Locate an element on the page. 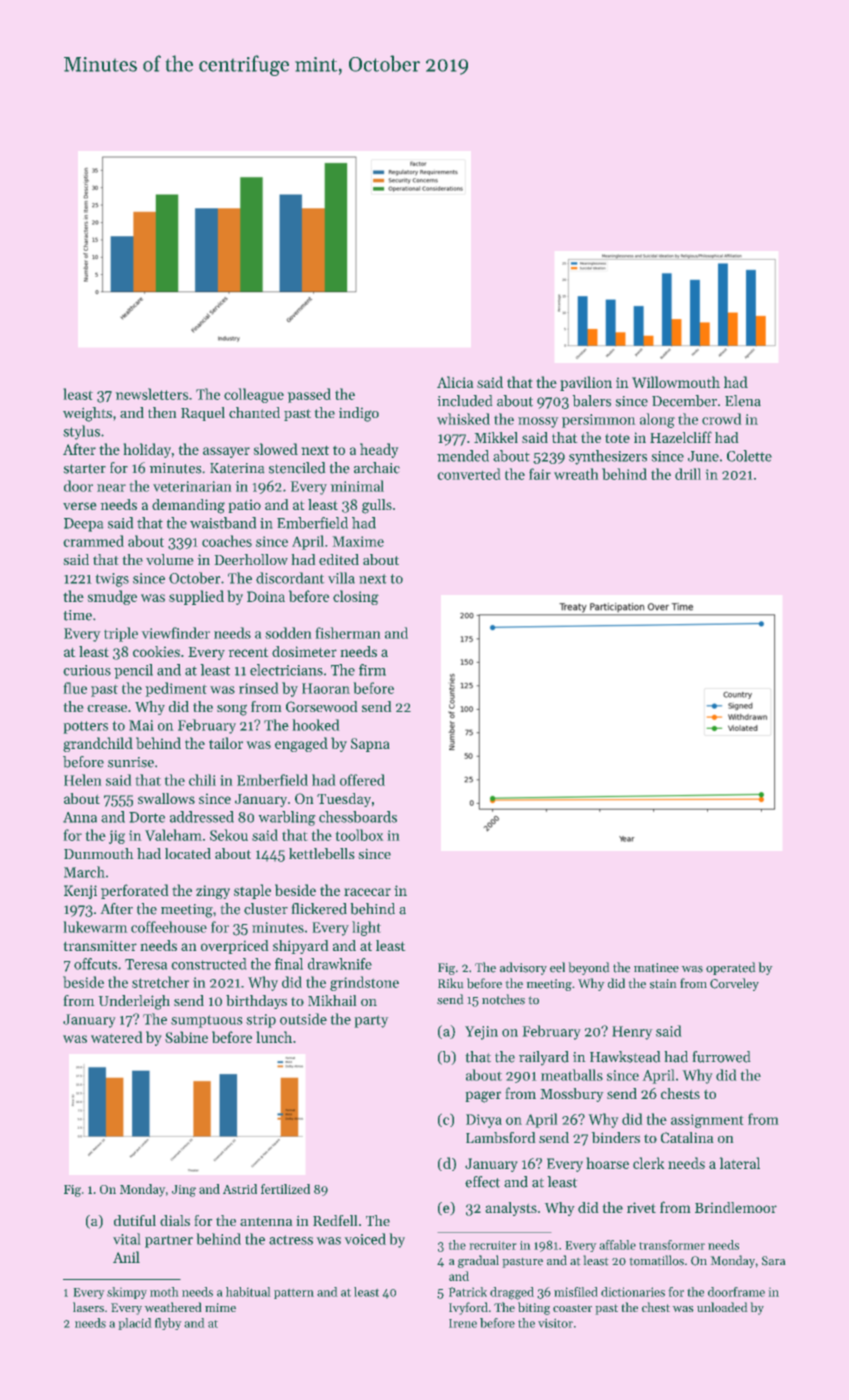  offered is located at coordinates (362, 780).
